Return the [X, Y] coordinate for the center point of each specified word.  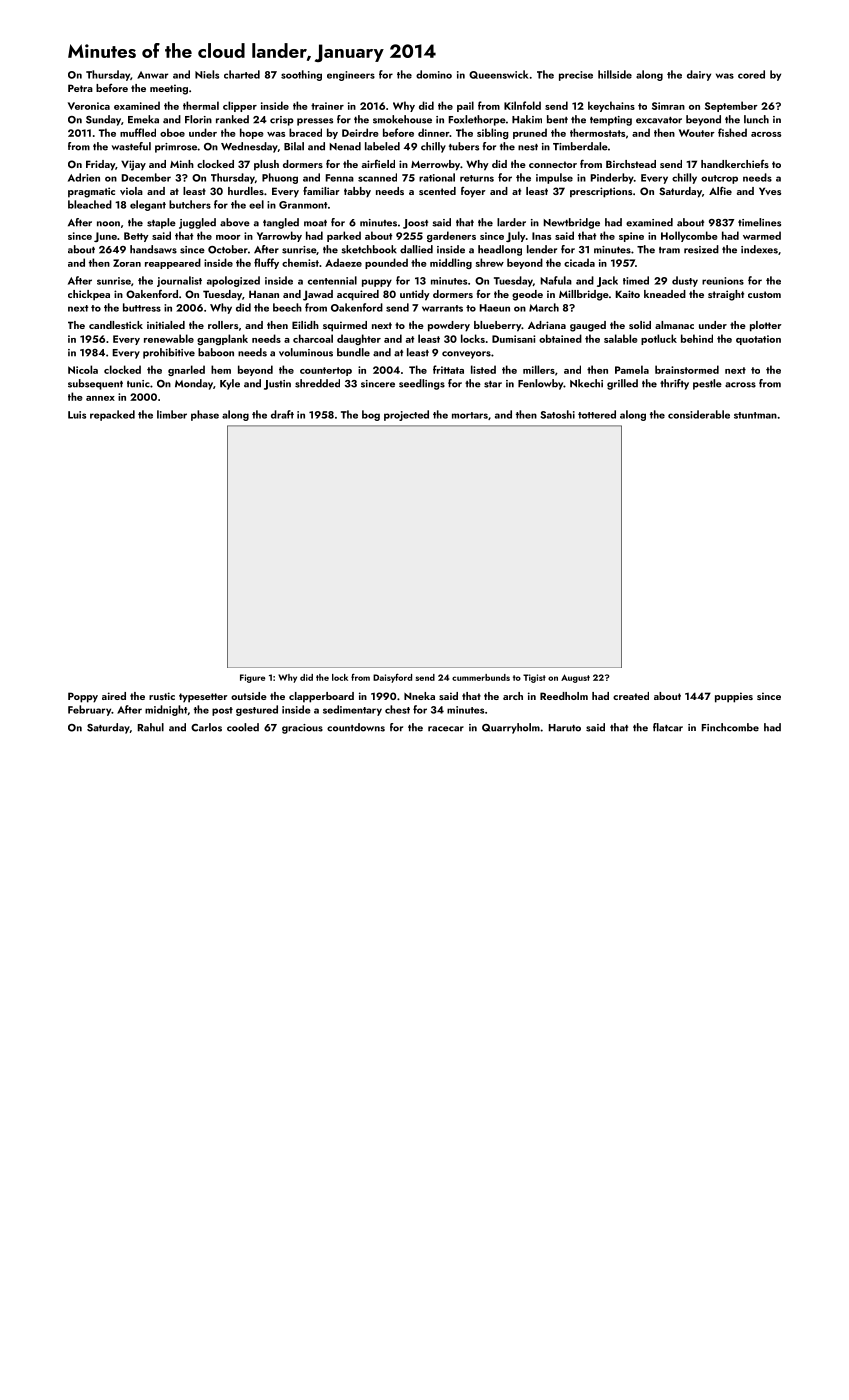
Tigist [534, 678]
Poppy [83, 697]
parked [344, 236]
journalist [179, 281]
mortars [470, 415]
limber [172, 414]
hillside [615, 74]
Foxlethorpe [477, 120]
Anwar [152, 75]
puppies [734, 697]
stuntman [755, 415]
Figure [253, 678]
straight [726, 295]
